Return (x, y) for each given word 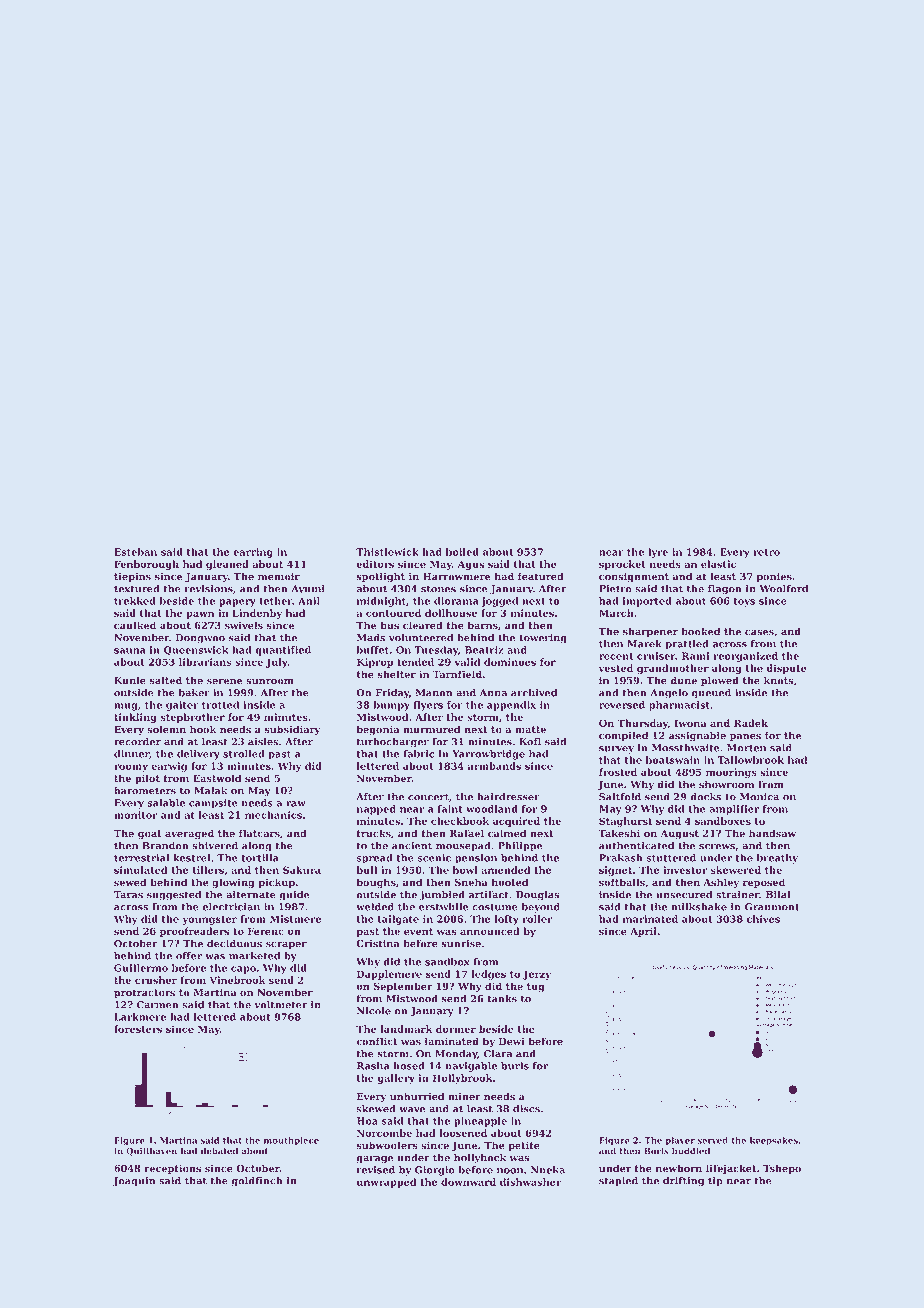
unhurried (417, 1096)
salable (166, 803)
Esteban (135, 552)
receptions (173, 1169)
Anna (493, 693)
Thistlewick (387, 552)
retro (766, 552)
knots (778, 680)
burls (515, 1066)
